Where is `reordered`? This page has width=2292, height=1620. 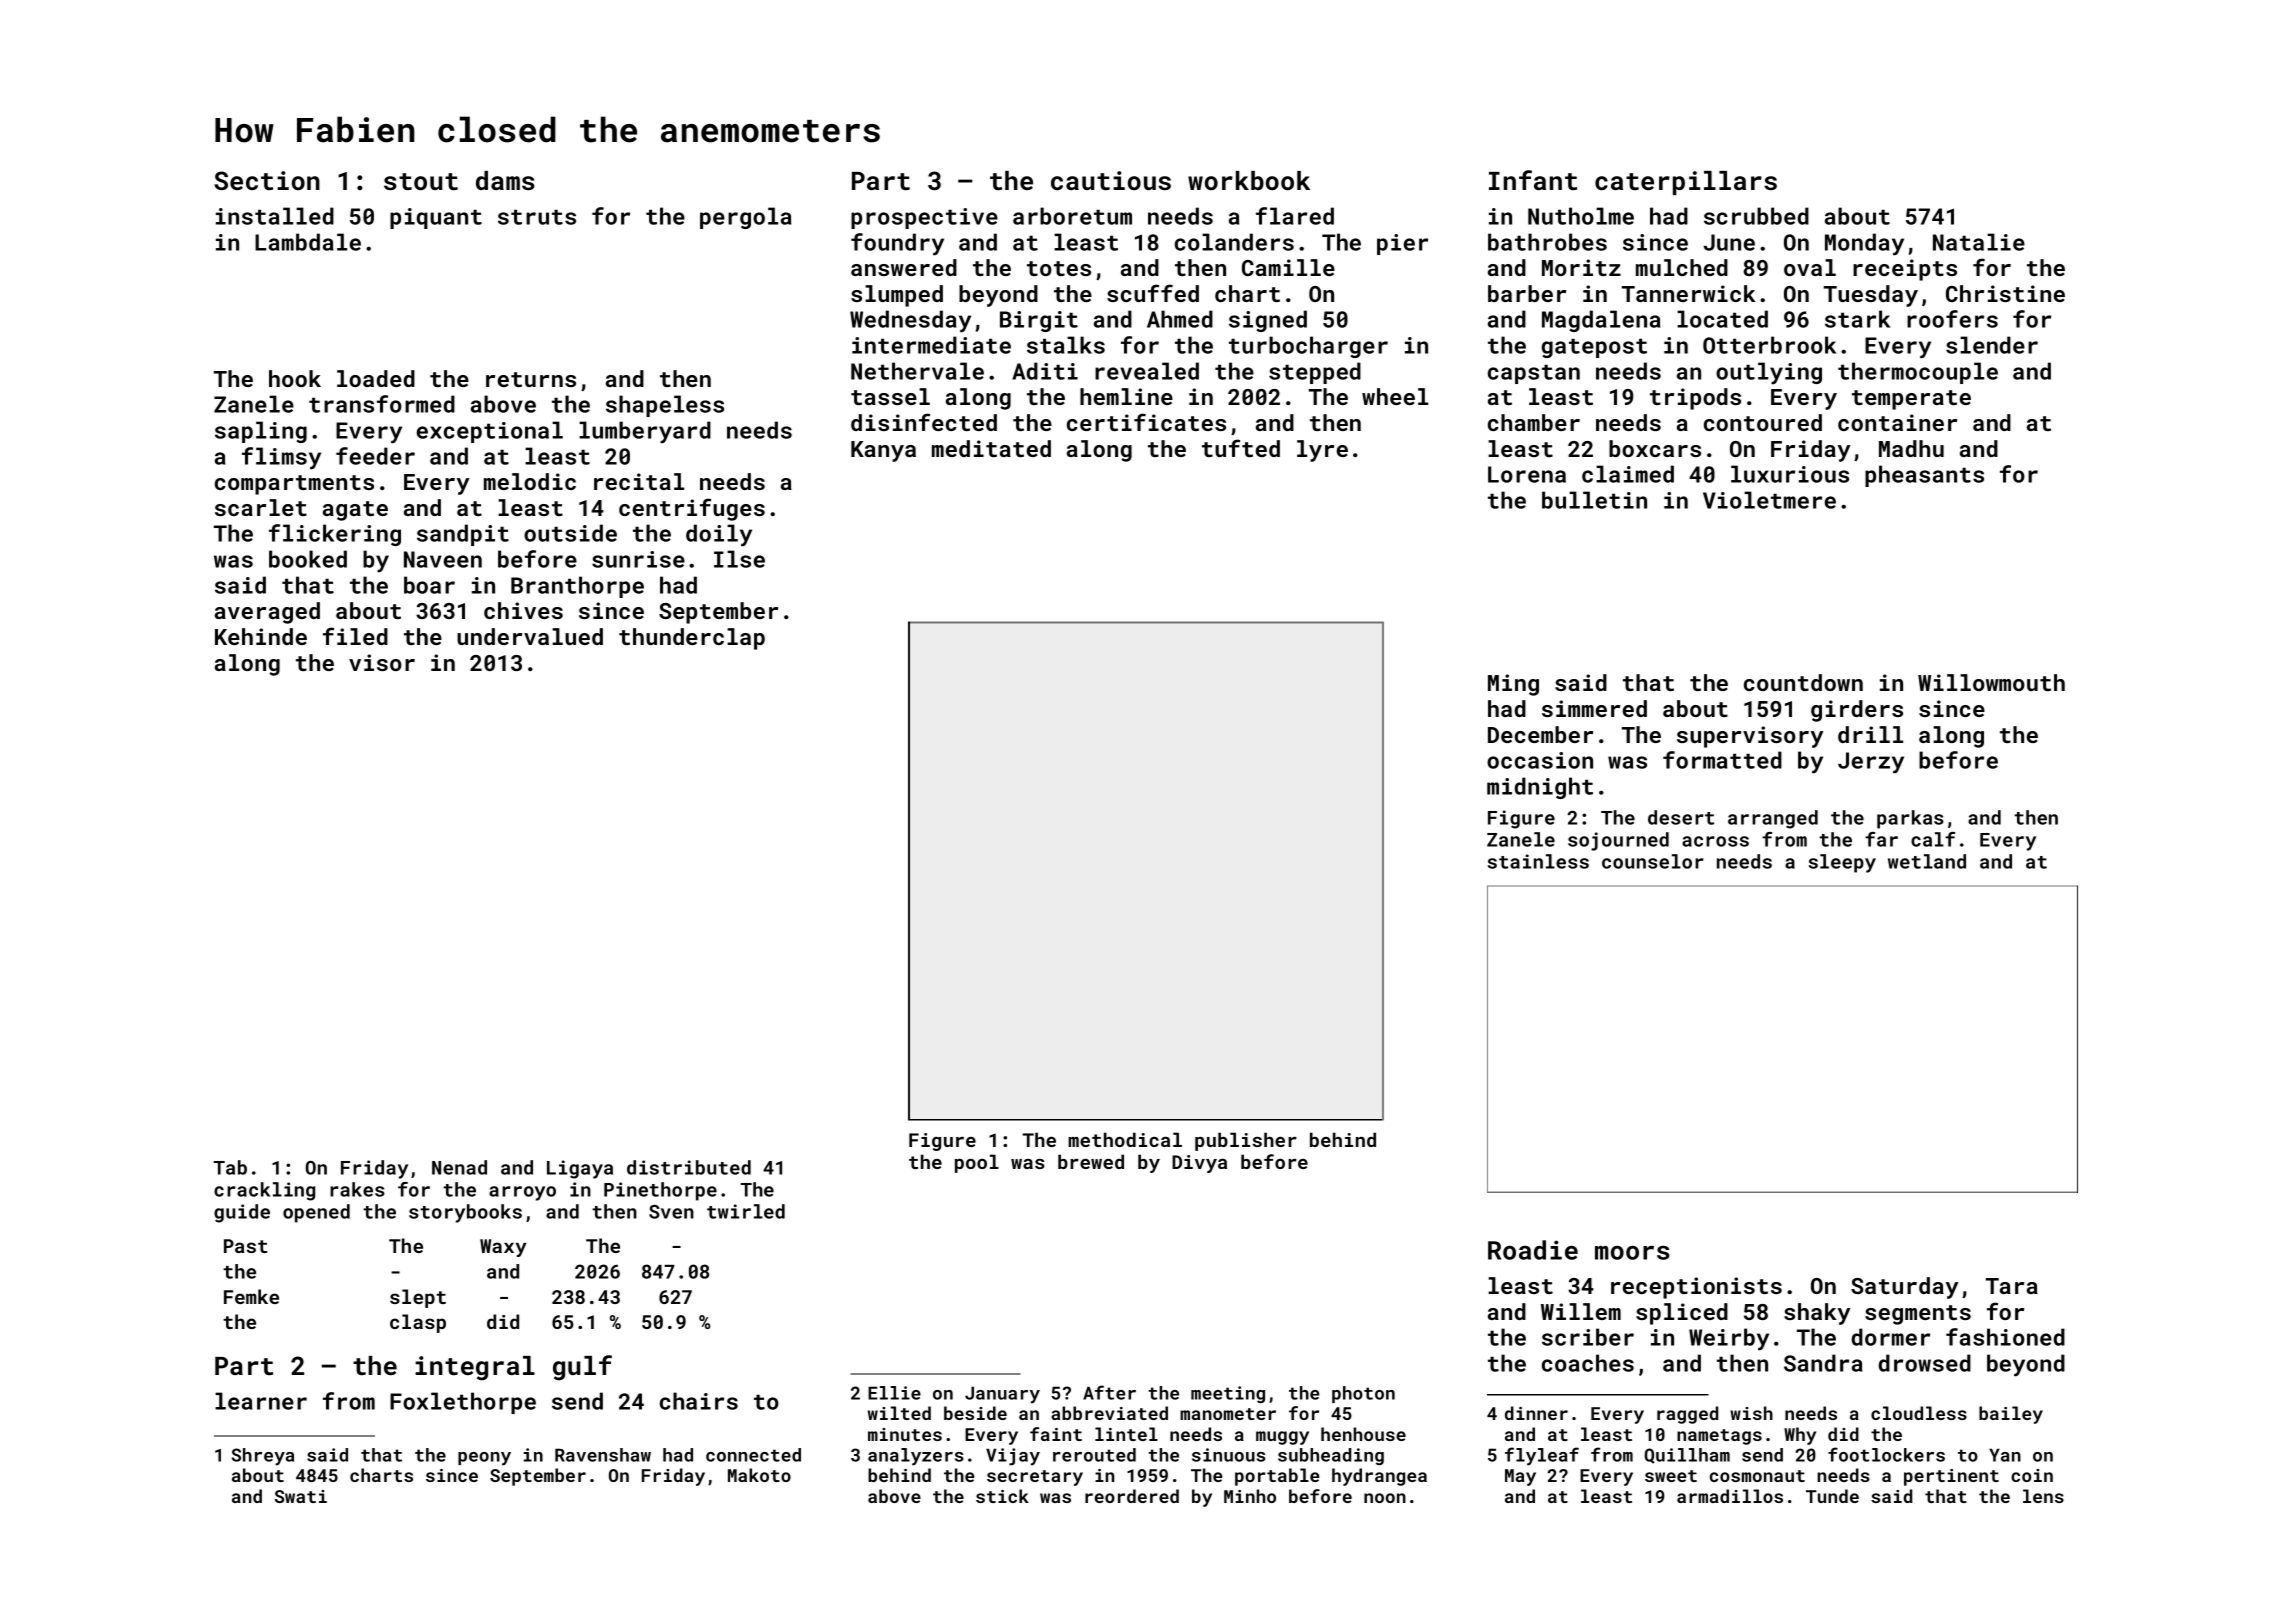 reordered is located at coordinates (1132, 1496).
